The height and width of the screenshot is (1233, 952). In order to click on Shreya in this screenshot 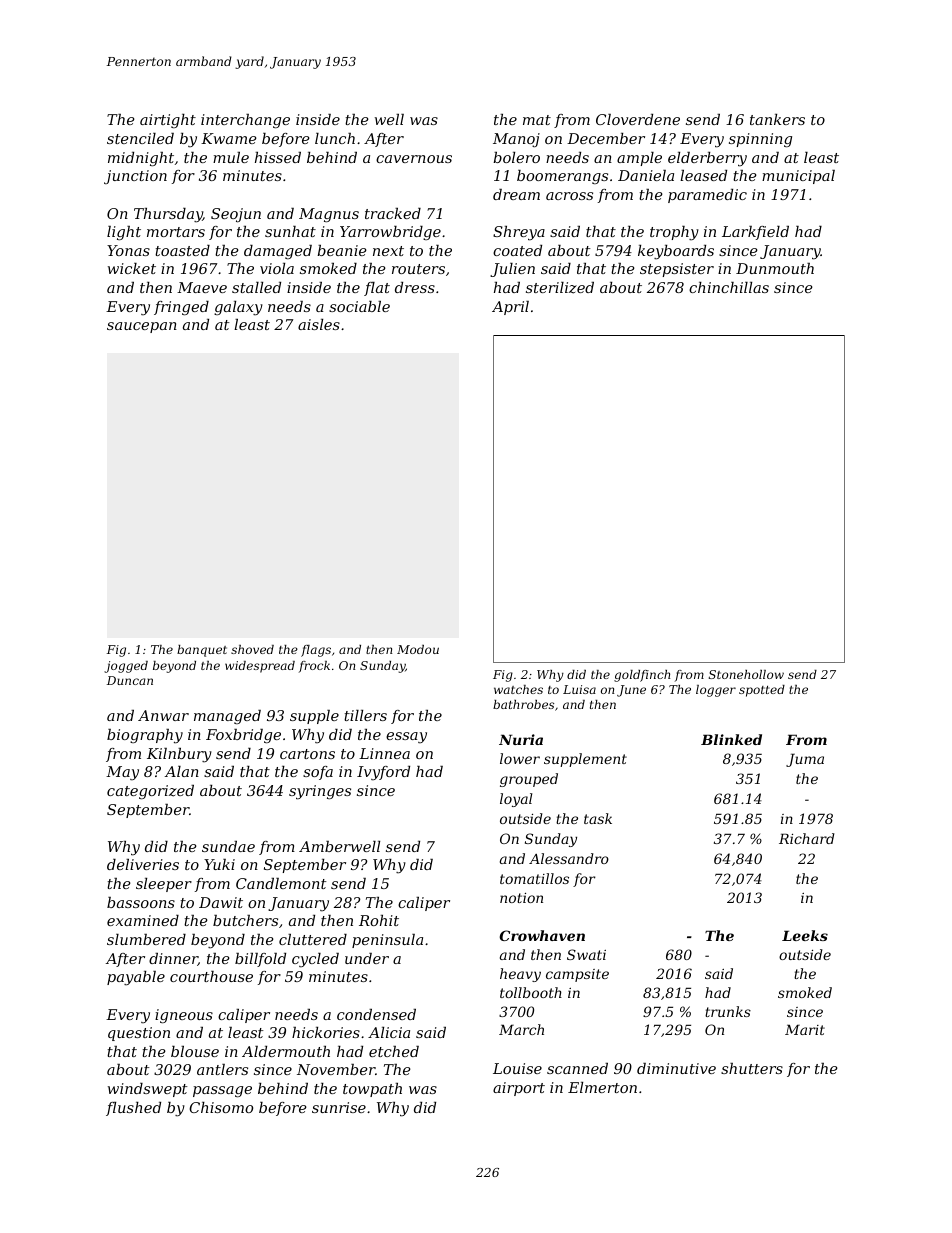, I will do `click(519, 233)`.
